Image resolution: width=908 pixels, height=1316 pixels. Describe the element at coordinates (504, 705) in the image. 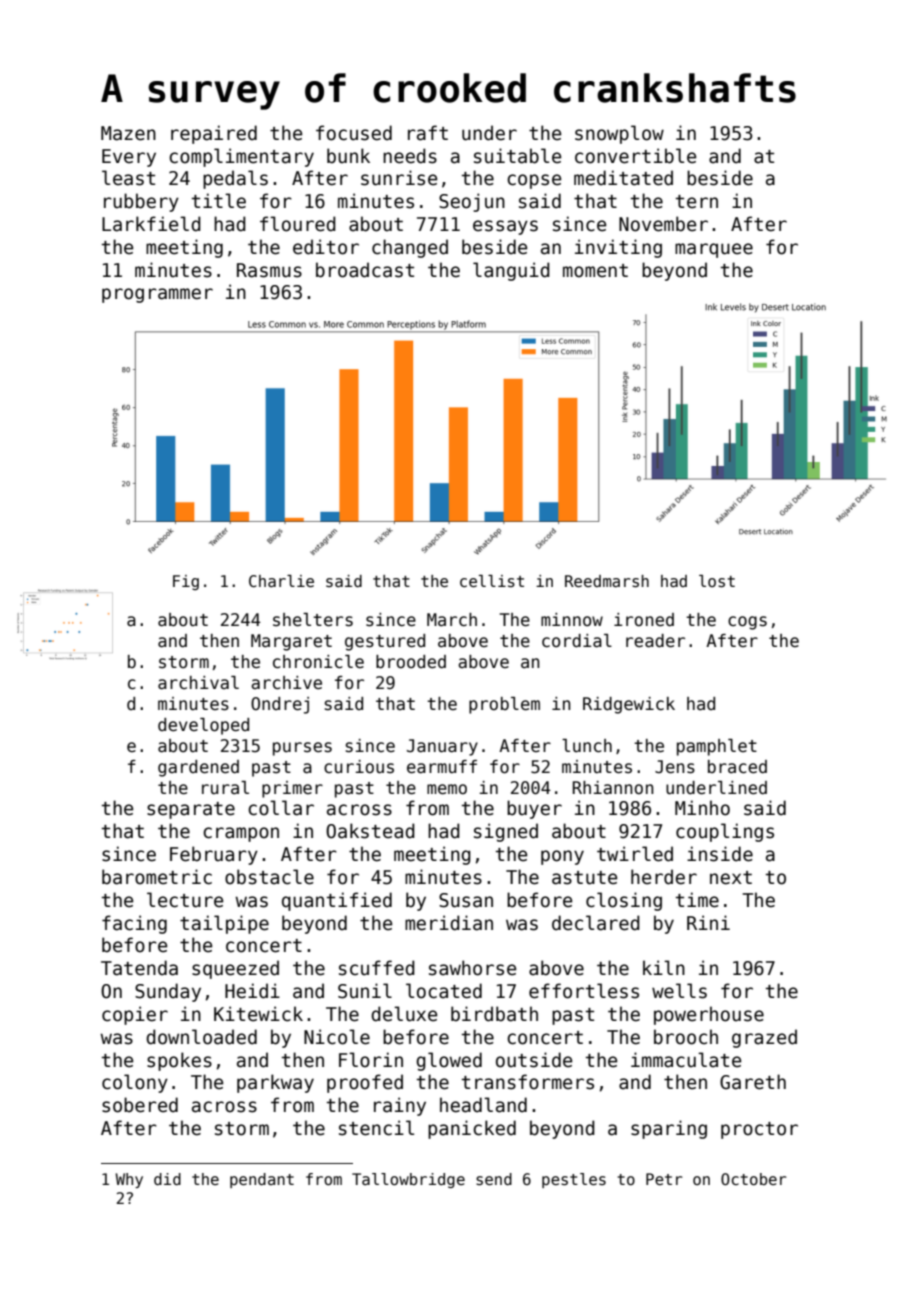

I see `problem` at that location.
